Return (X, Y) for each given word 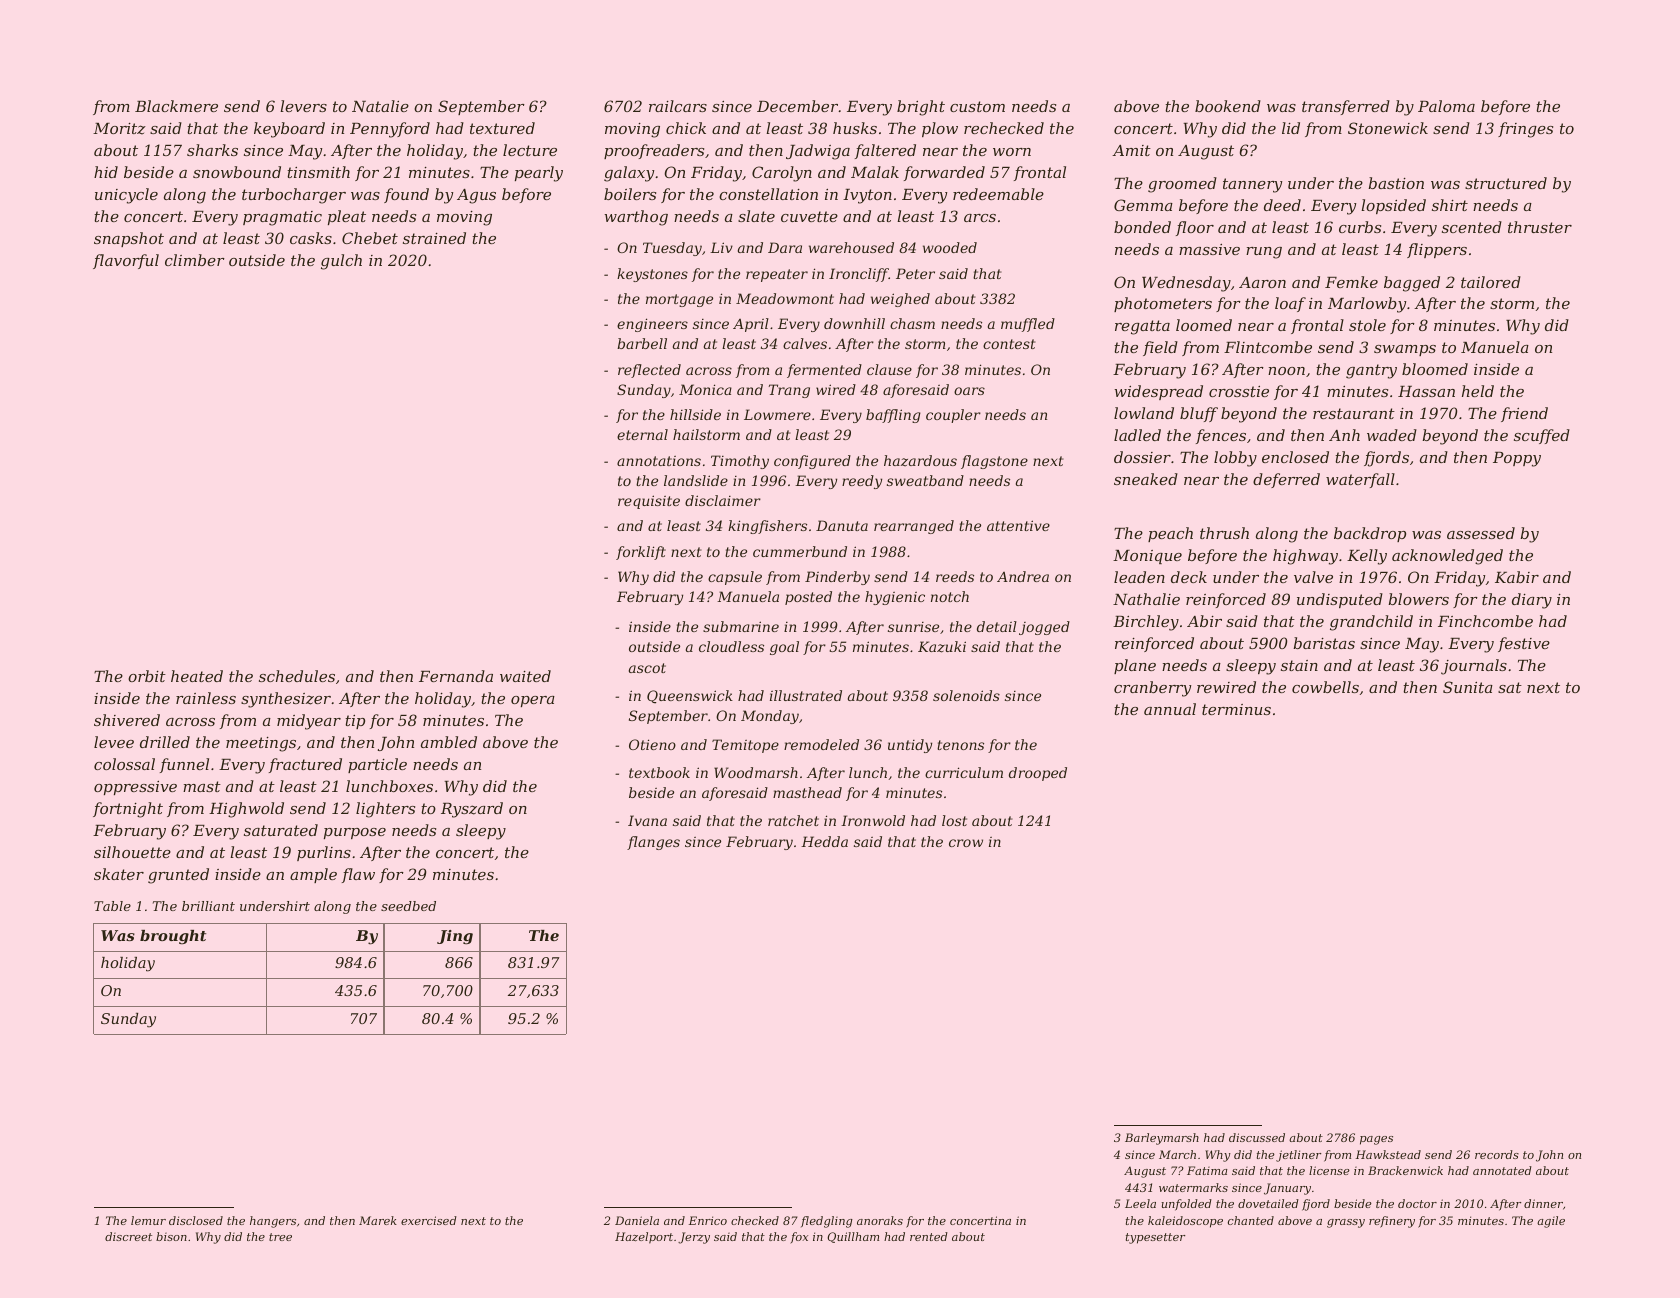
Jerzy (694, 1238)
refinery (1392, 1222)
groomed (1182, 185)
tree (280, 1237)
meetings (261, 744)
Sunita (1468, 687)
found (406, 195)
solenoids (966, 695)
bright (921, 108)
